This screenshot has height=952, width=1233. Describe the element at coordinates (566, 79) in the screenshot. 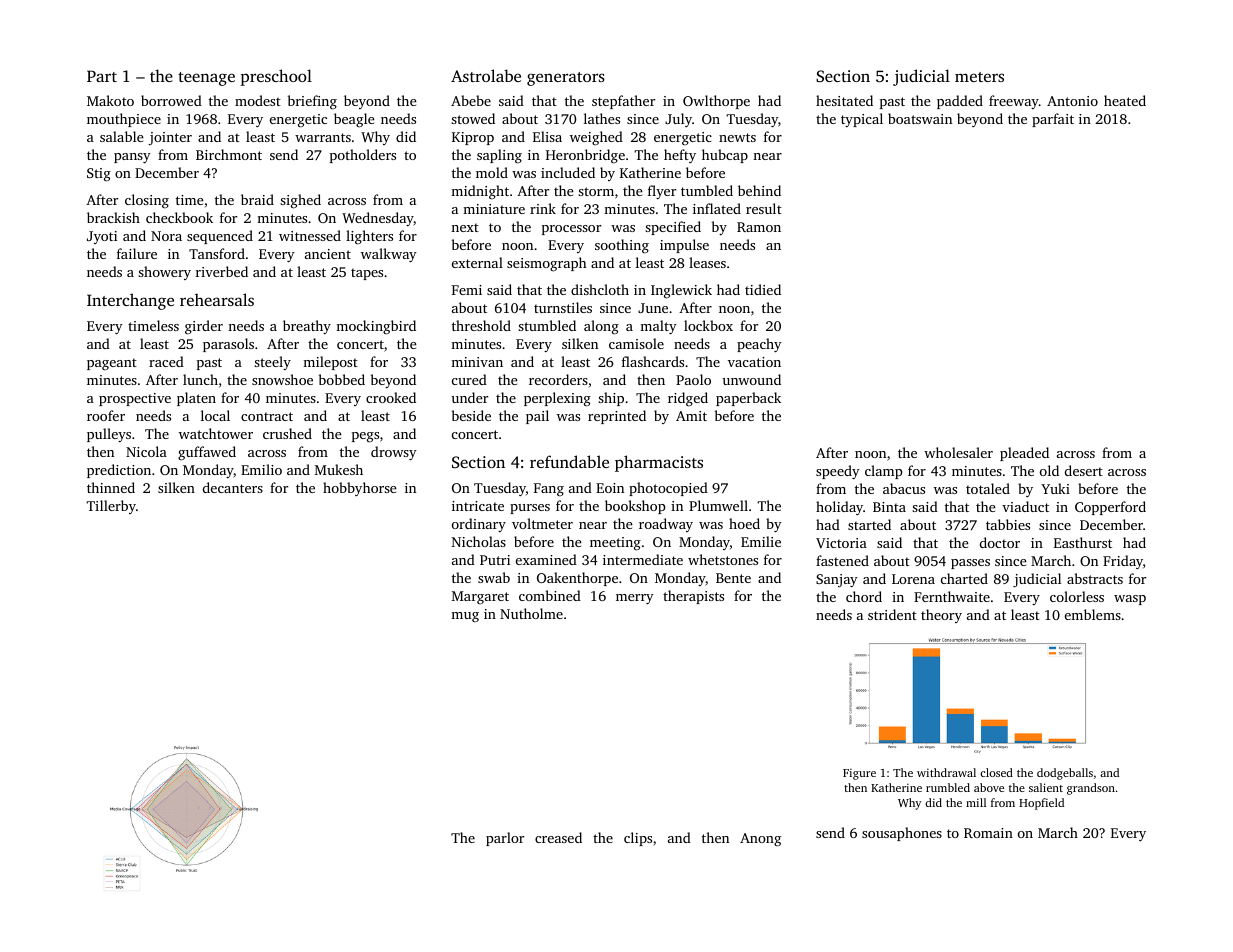

I see `generators` at that location.
